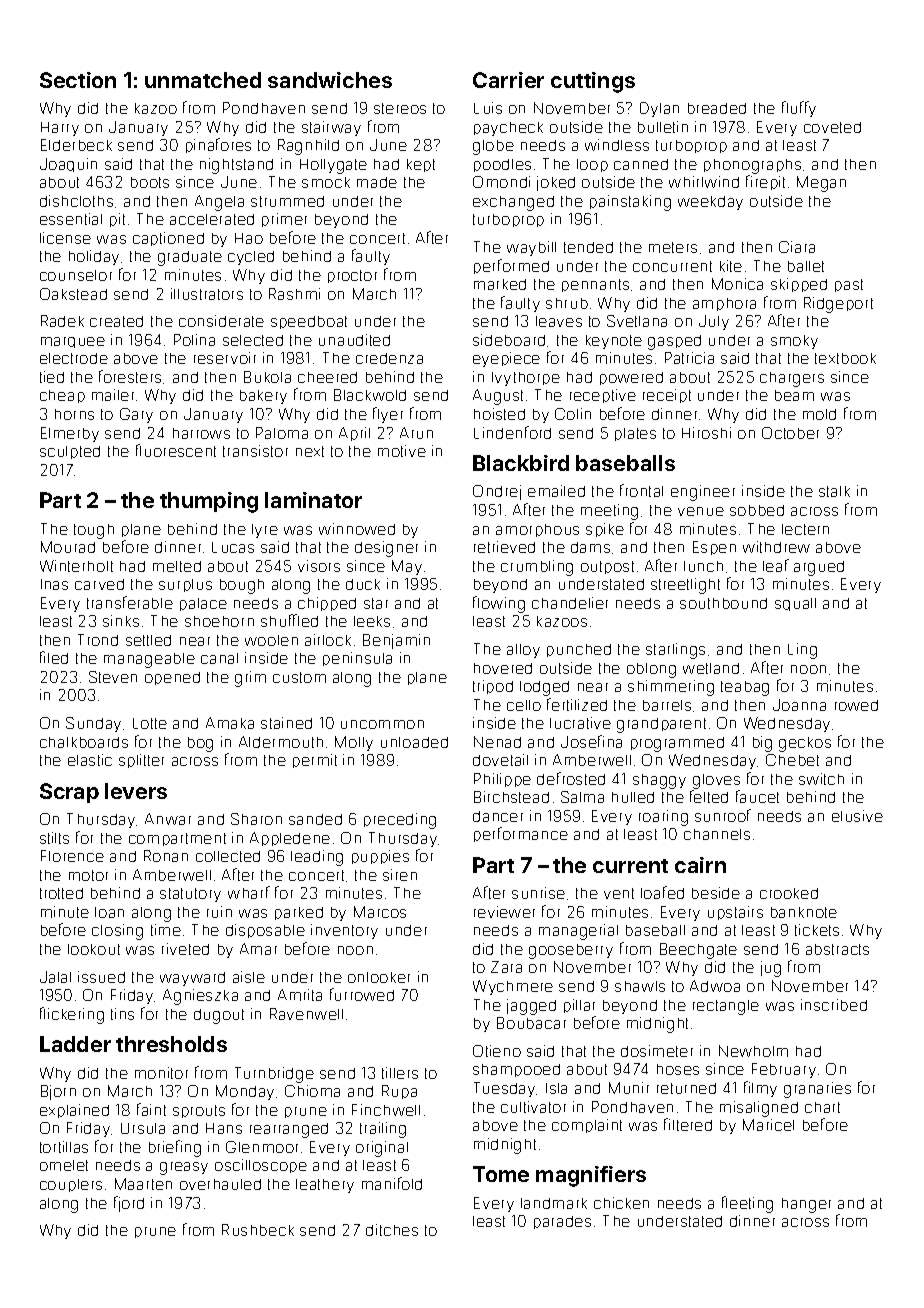 The width and height of the document is (924, 1308). What do you see at coordinates (524, 705) in the document?
I see `cello` at bounding box center [524, 705].
